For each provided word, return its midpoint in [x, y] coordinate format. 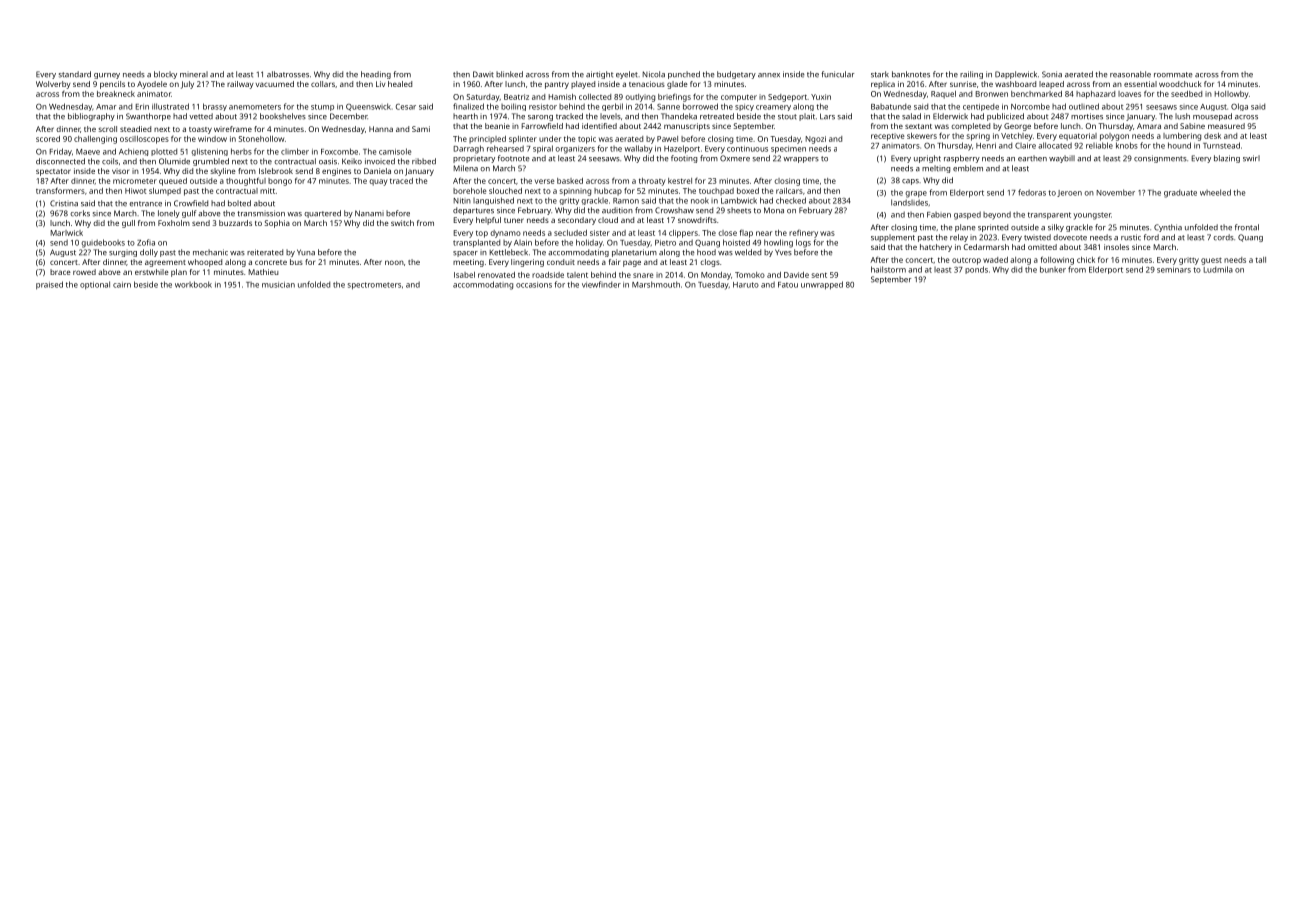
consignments [1160, 159]
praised [49, 285]
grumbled [211, 162]
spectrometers [374, 286]
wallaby [639, 149]
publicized [1005, 117]
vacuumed [275, 84]
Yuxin [821, 97]
